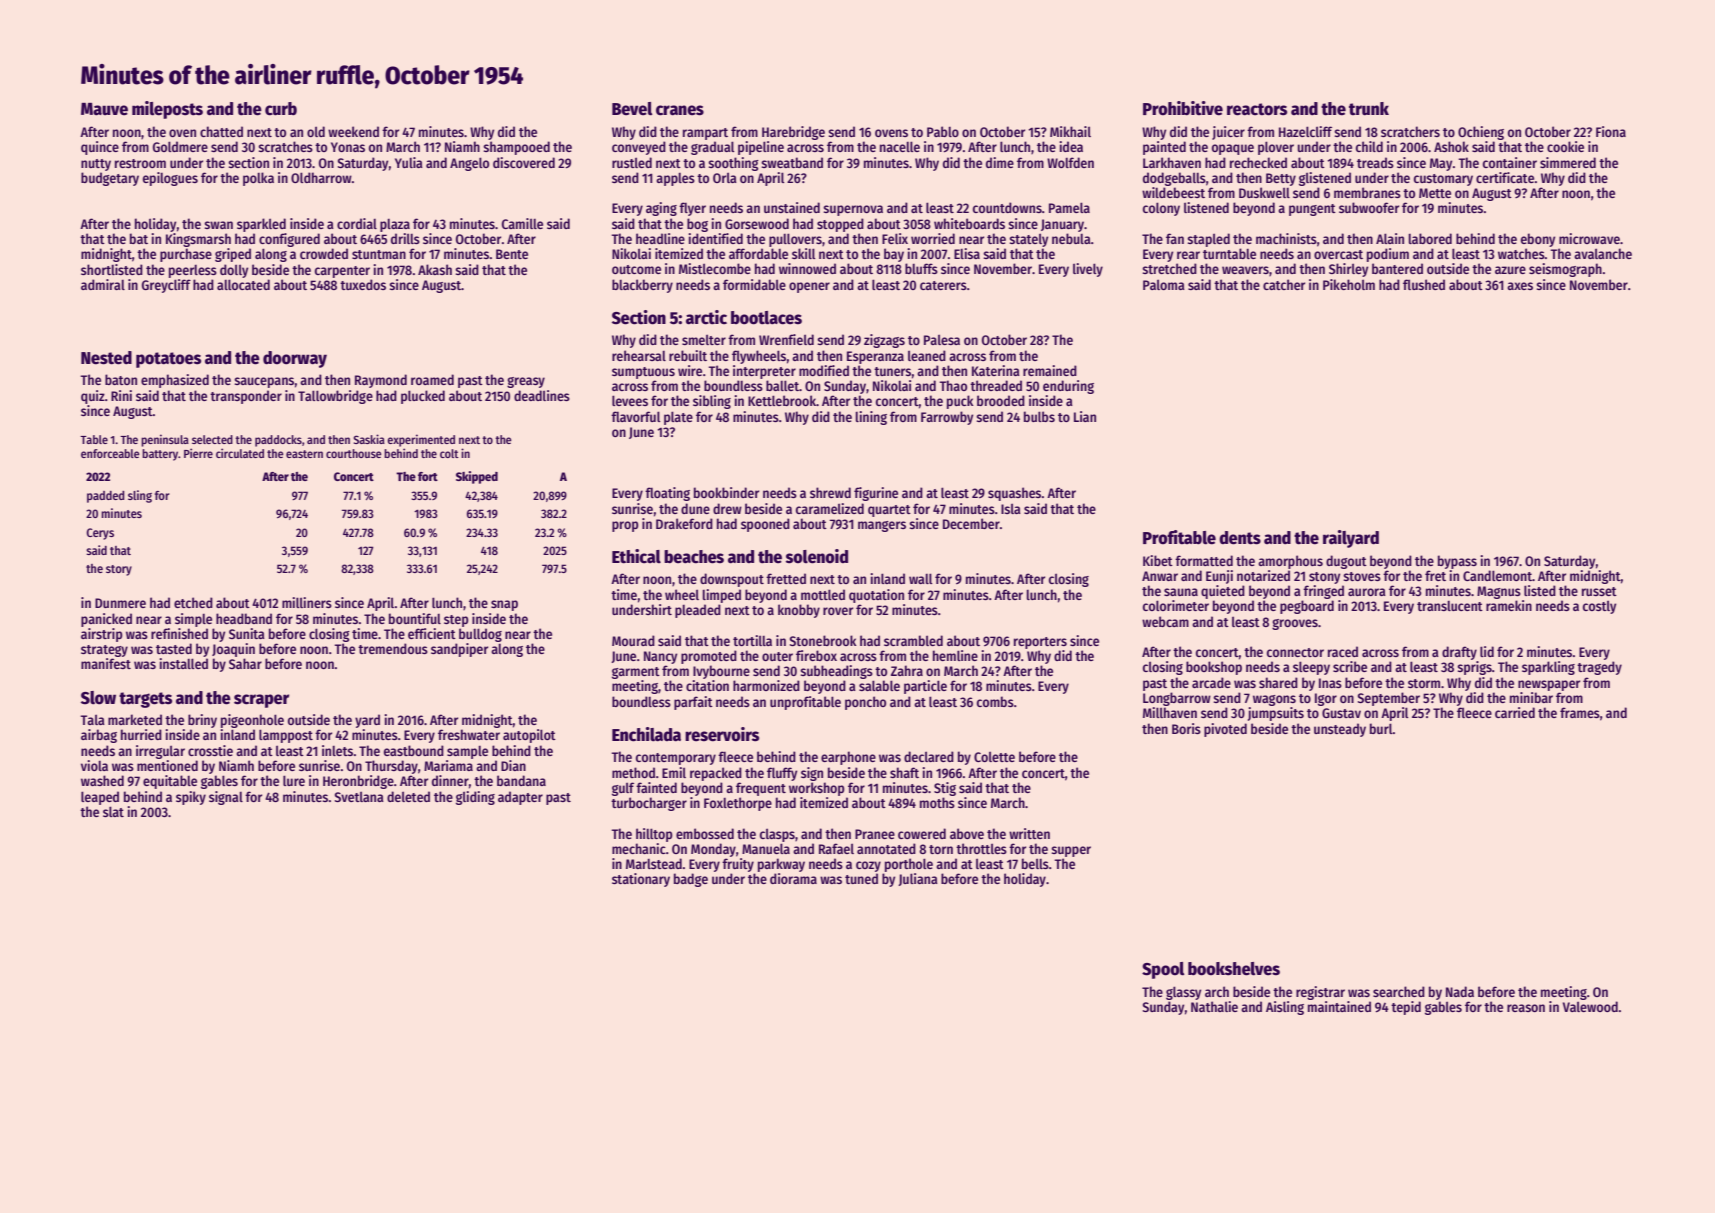  What do you see at coordinates (1208, 240) in the screenshot?
I see `stapled` at bounding box center [1208, 240].
